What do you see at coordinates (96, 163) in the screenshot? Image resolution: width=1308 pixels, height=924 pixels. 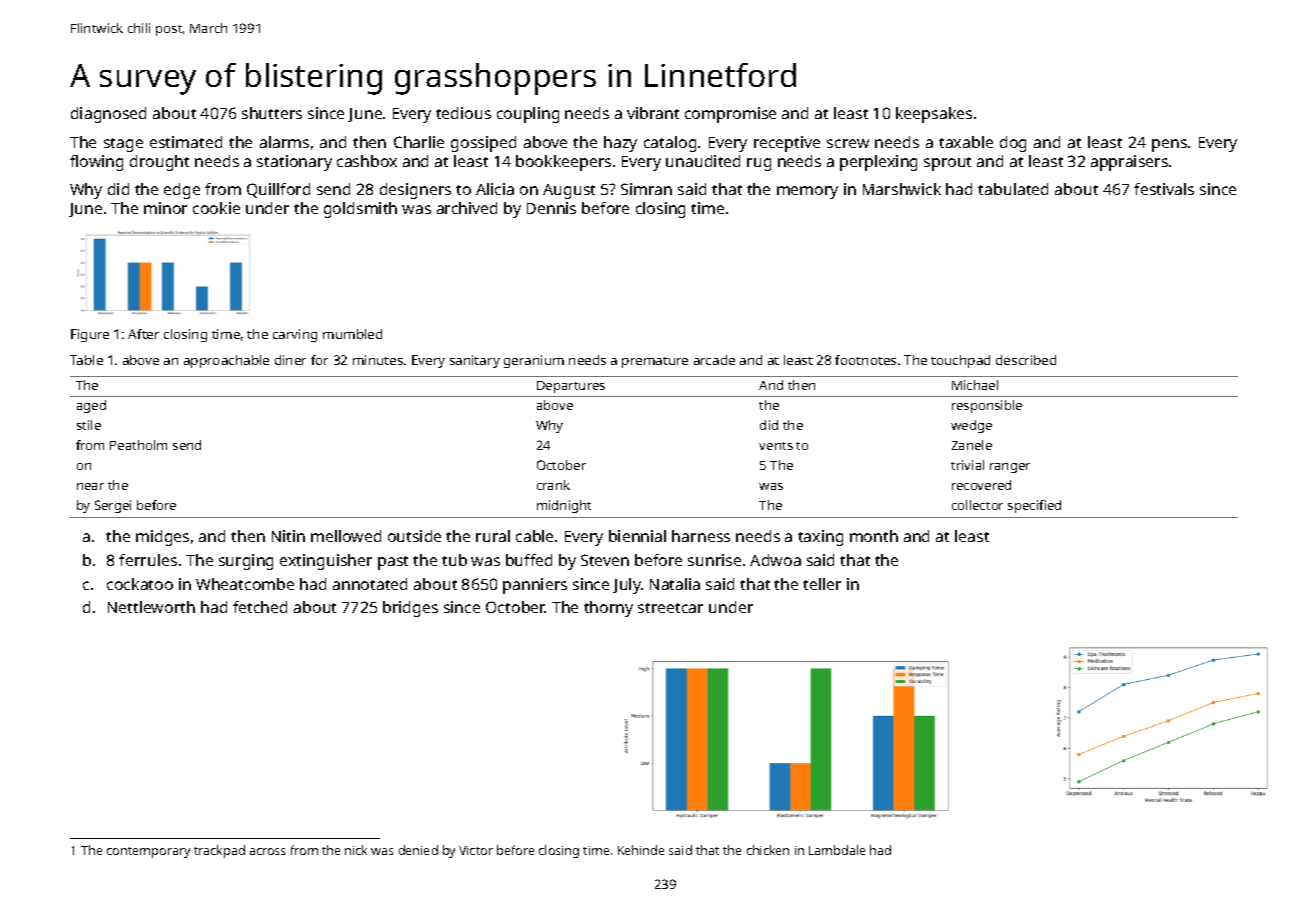 I see `flowing` at bounding box center [96, 163].
